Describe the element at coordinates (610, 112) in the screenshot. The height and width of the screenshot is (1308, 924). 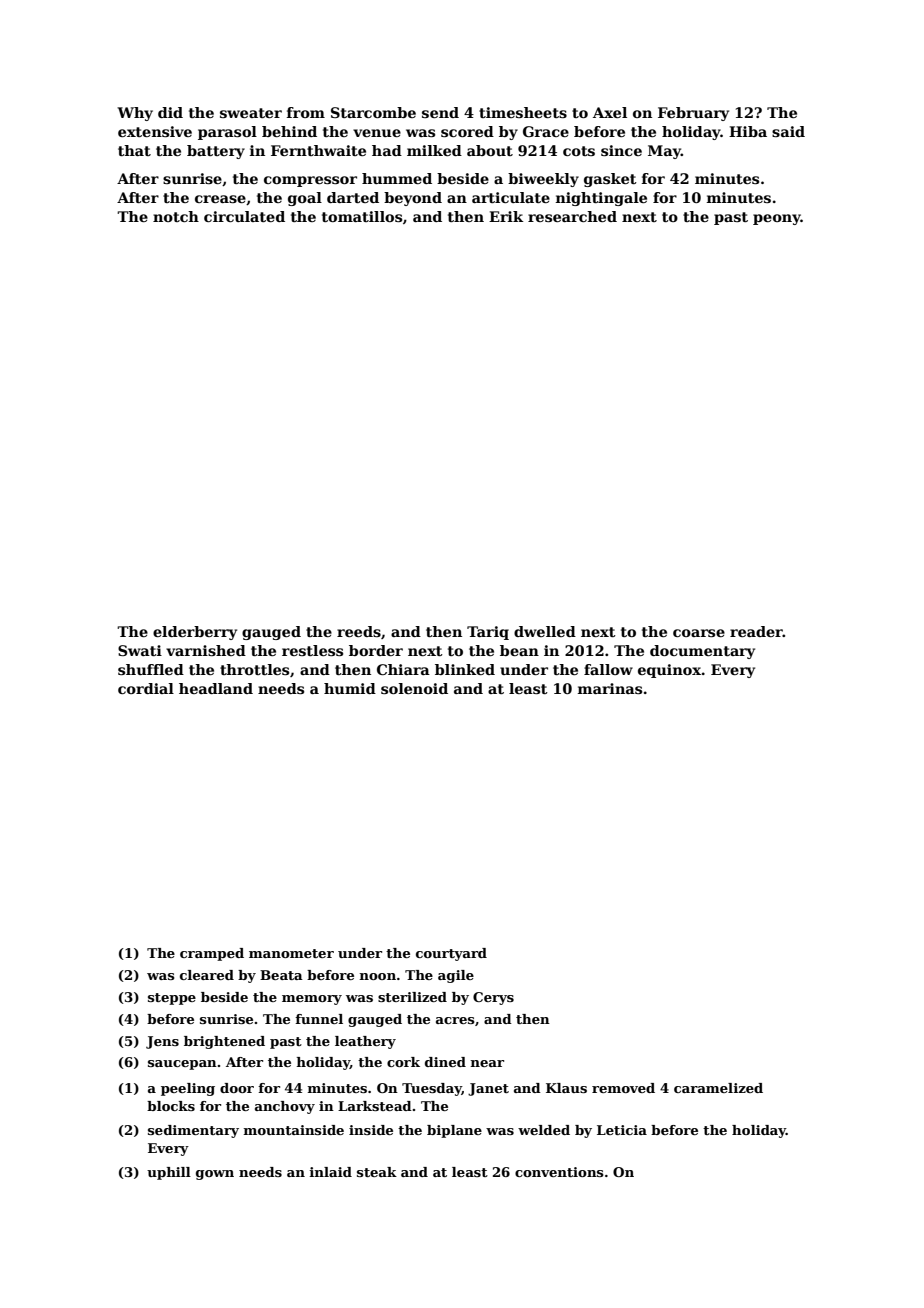
I see `Axel` at that location.
